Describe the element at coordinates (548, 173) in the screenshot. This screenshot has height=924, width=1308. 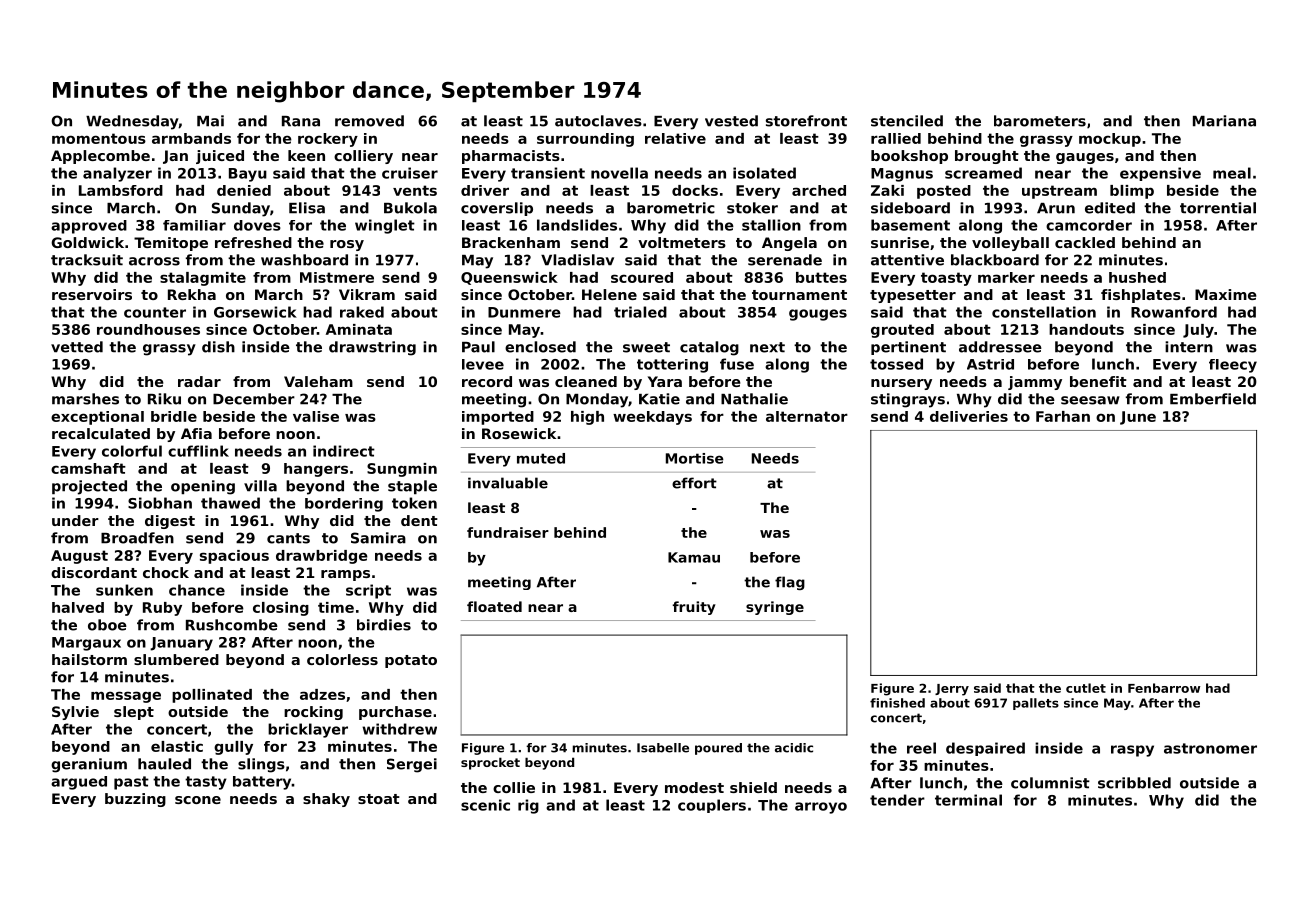
I see `transient` at that location.
